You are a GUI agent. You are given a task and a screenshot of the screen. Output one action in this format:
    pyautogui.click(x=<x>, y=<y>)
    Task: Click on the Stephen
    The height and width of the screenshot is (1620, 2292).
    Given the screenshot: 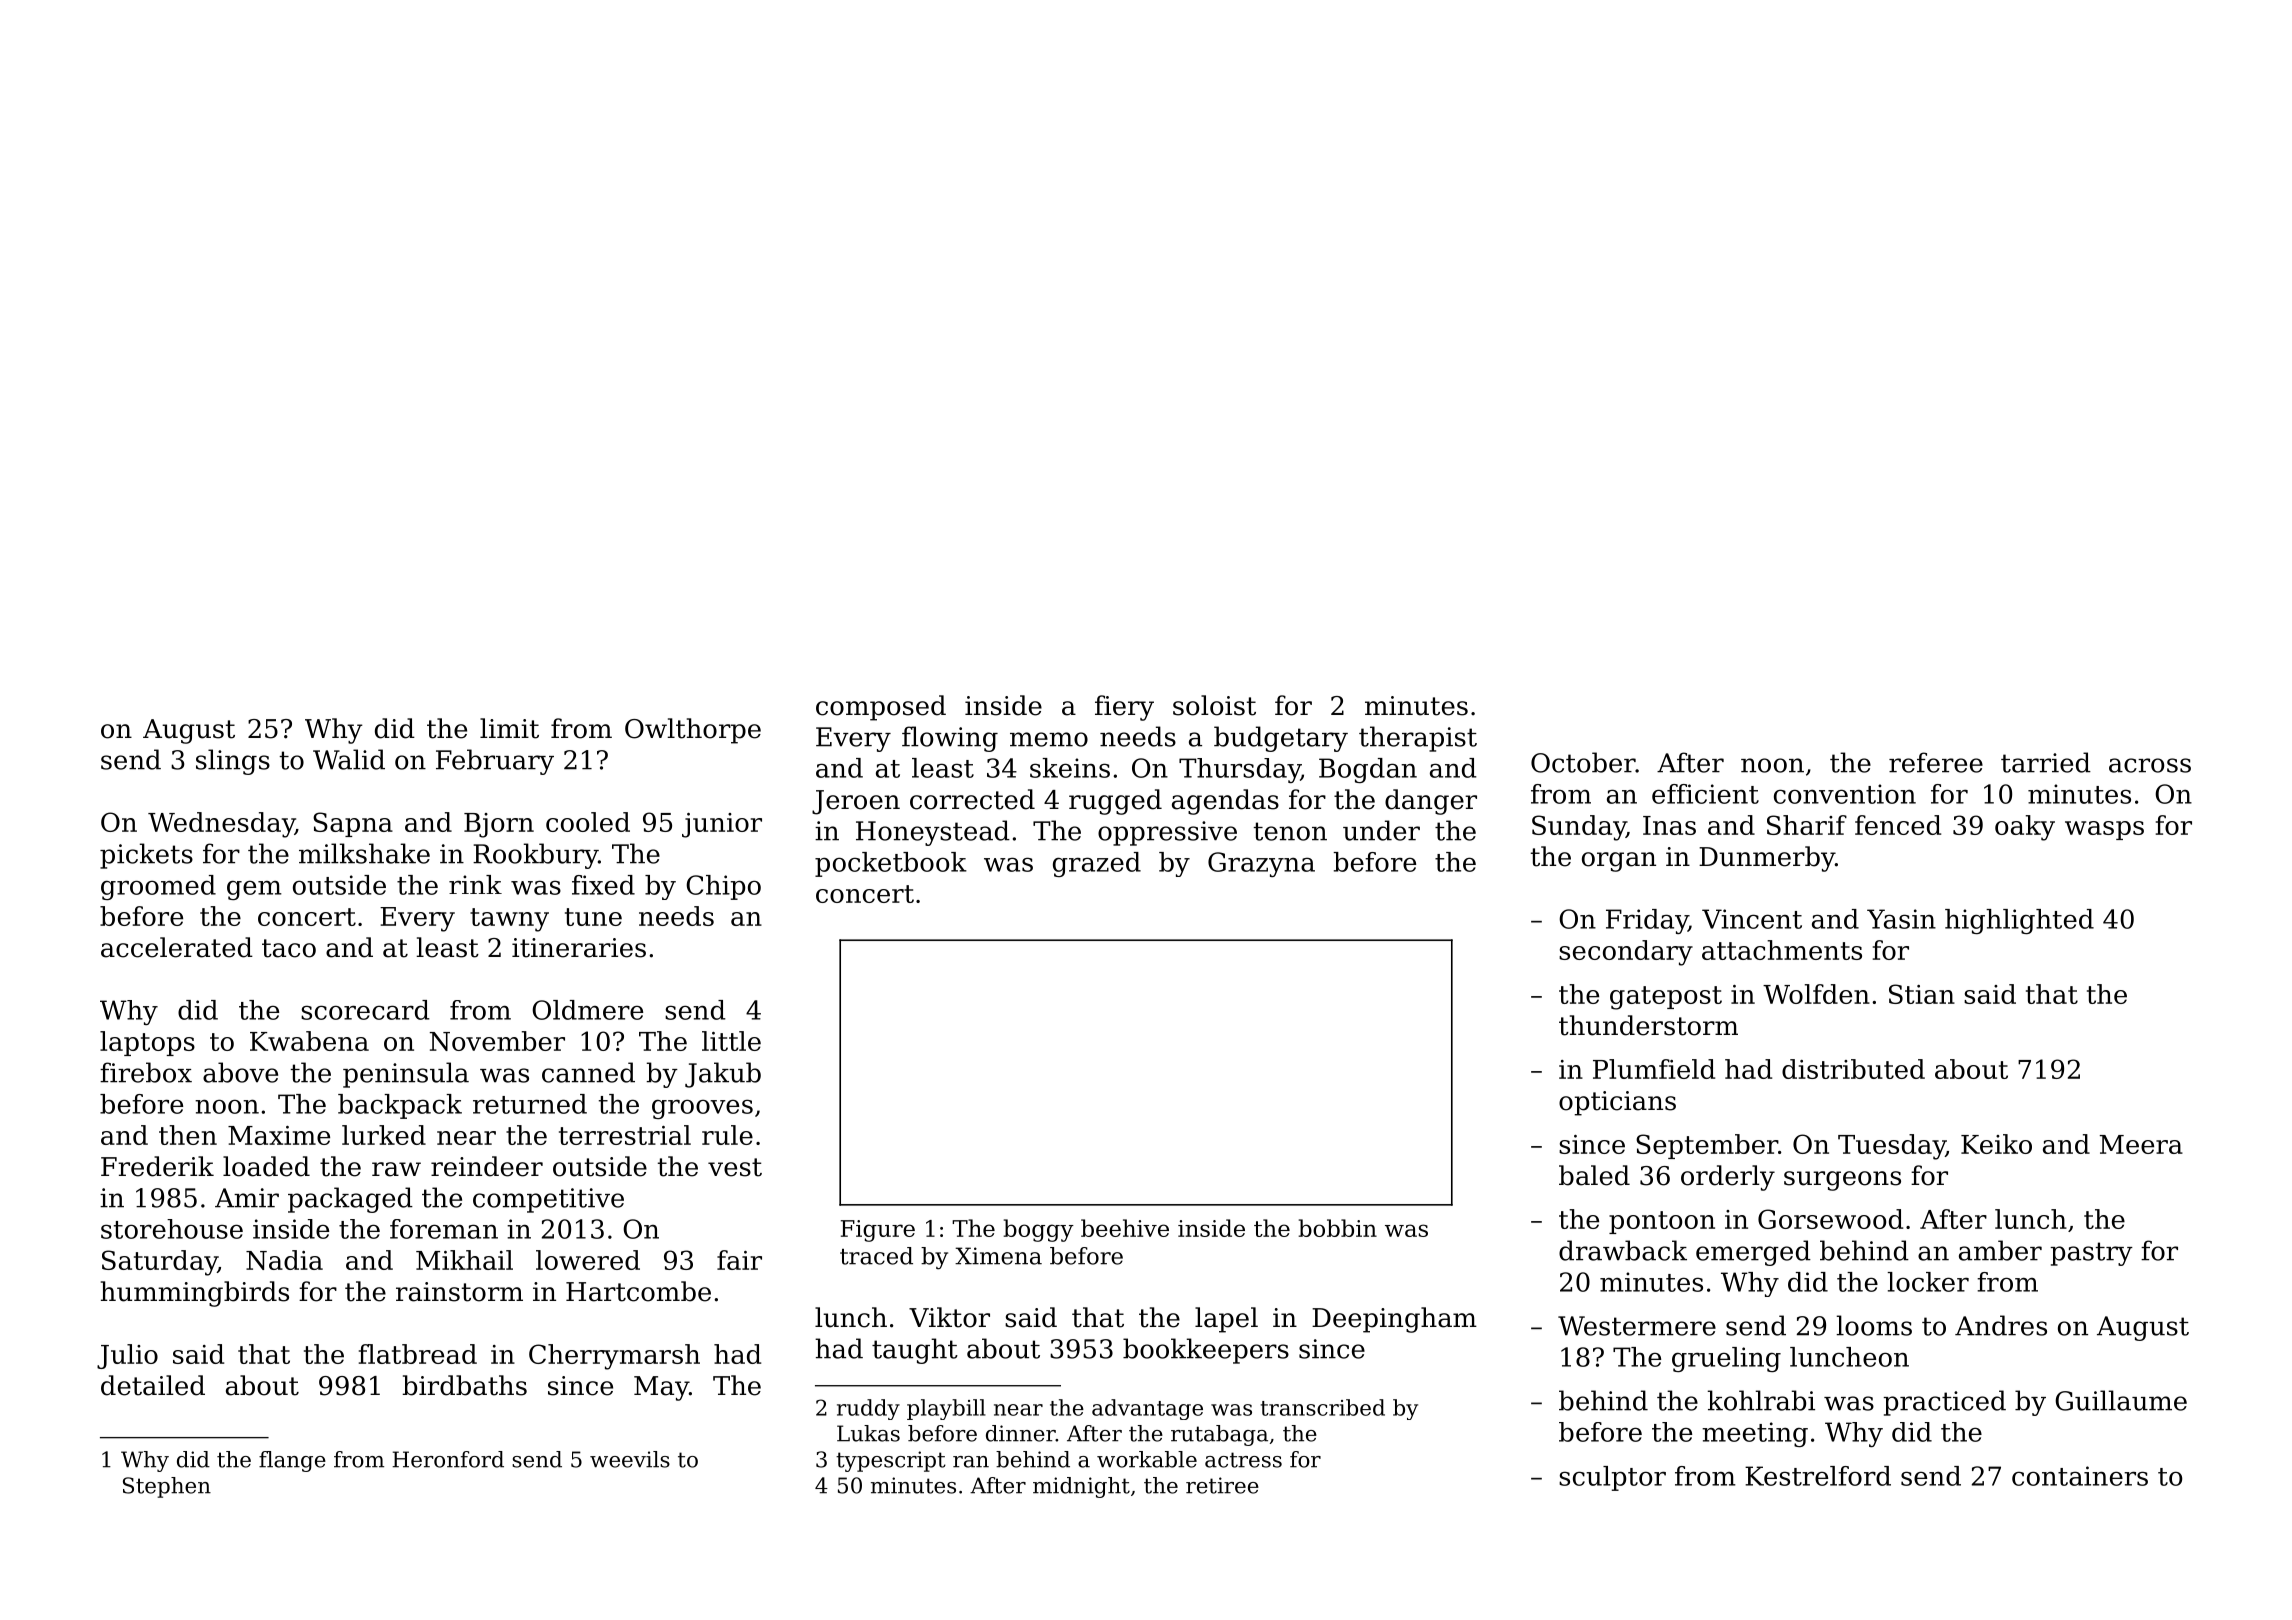 What is the action you would take?
    pyautogui.click(x=167, y=1487)
